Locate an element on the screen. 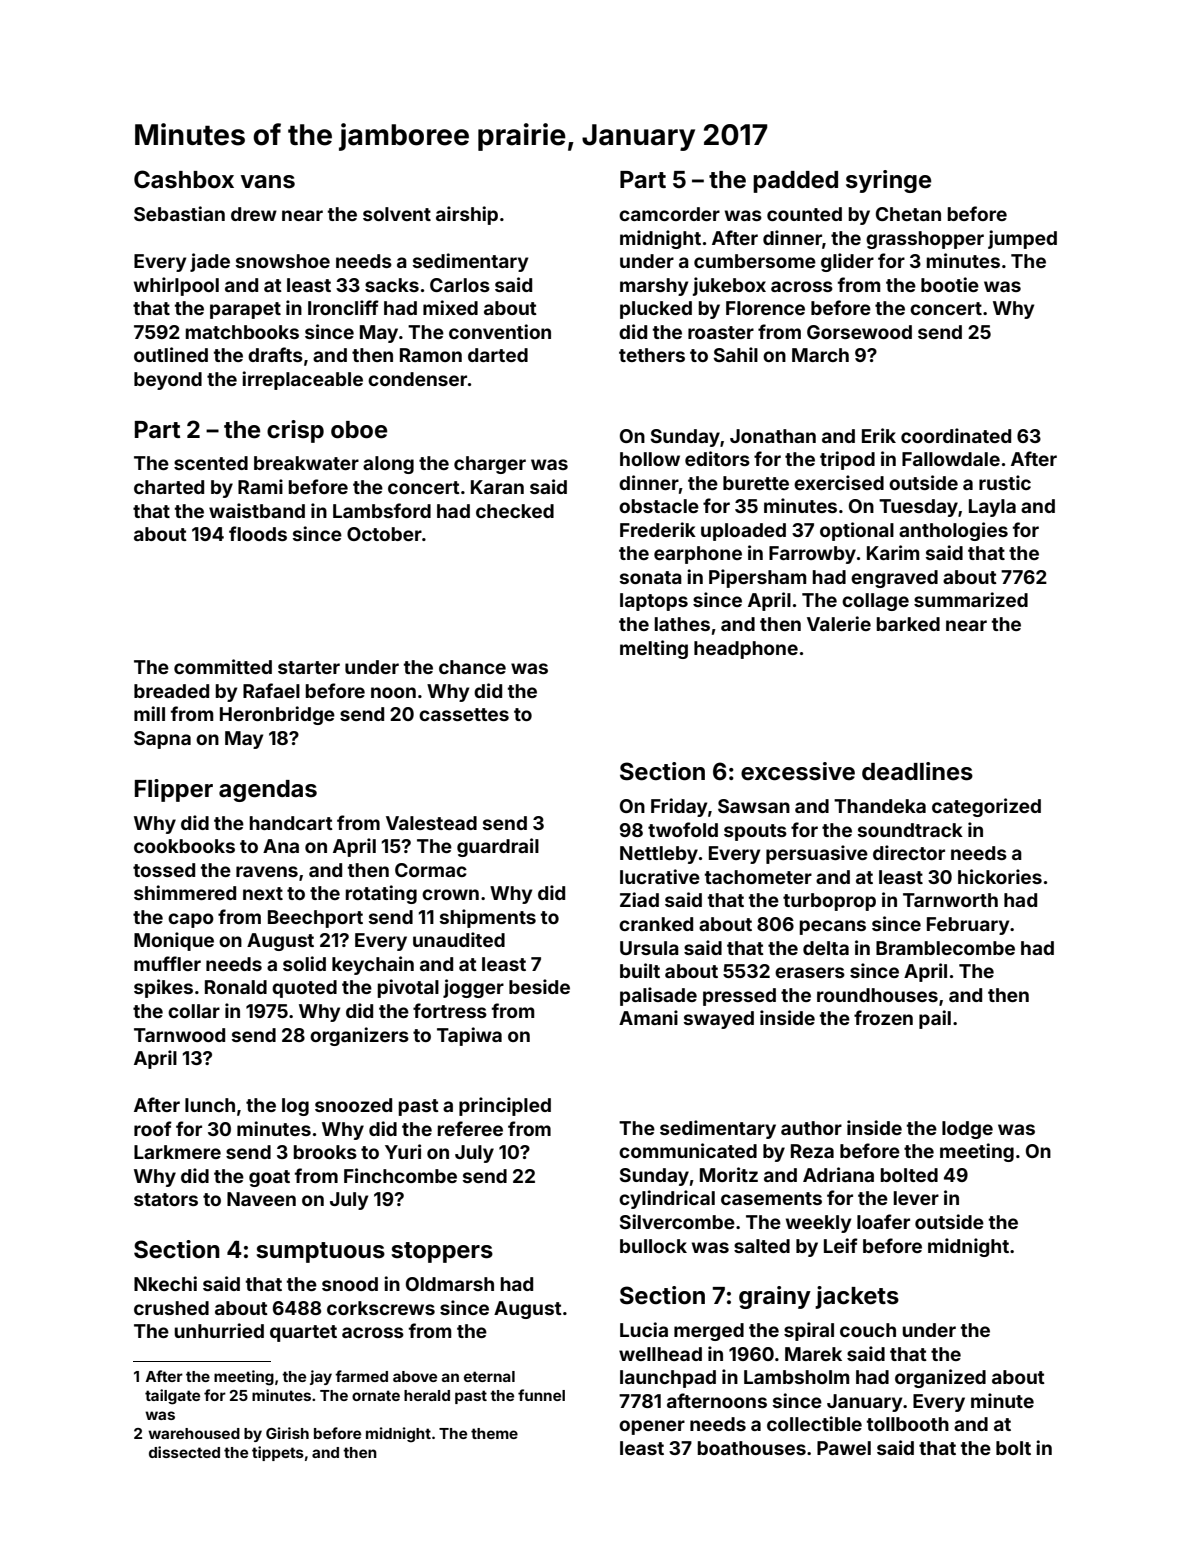 This screenshot has height=1543, width=1192. jay is located at coordinates (321, 1377).
